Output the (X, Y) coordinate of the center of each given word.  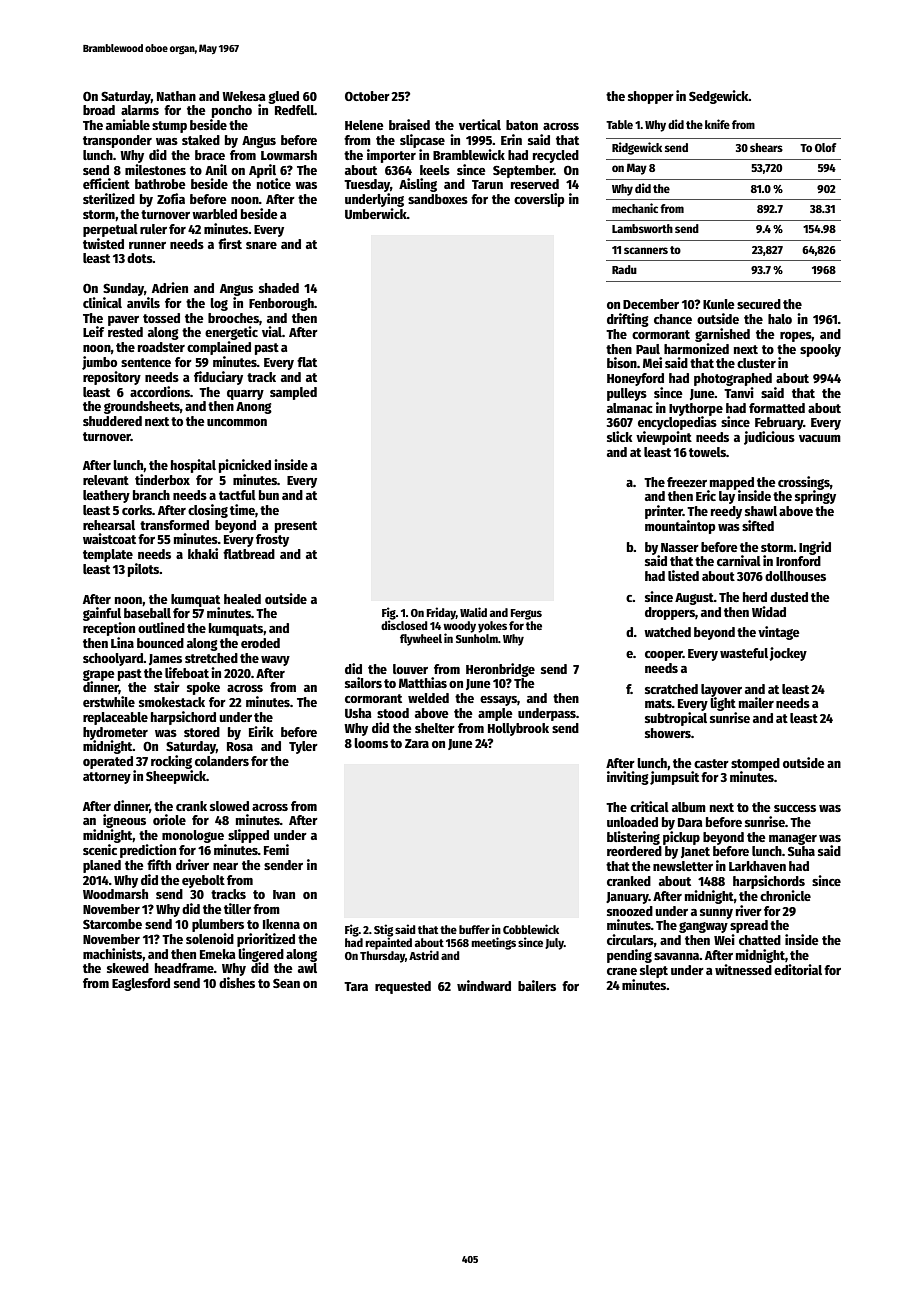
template (108, 555)
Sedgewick (719, 97)
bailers (537, 985)
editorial (798, 969)
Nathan (176, 96)
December (651, 304)
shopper (651, 97)
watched (667, 632)
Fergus (526, 614)
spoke (203, 688)
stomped (755, 764)
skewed (128, 968)
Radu (624, 269)
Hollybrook (518, 729)
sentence (146, 362)
